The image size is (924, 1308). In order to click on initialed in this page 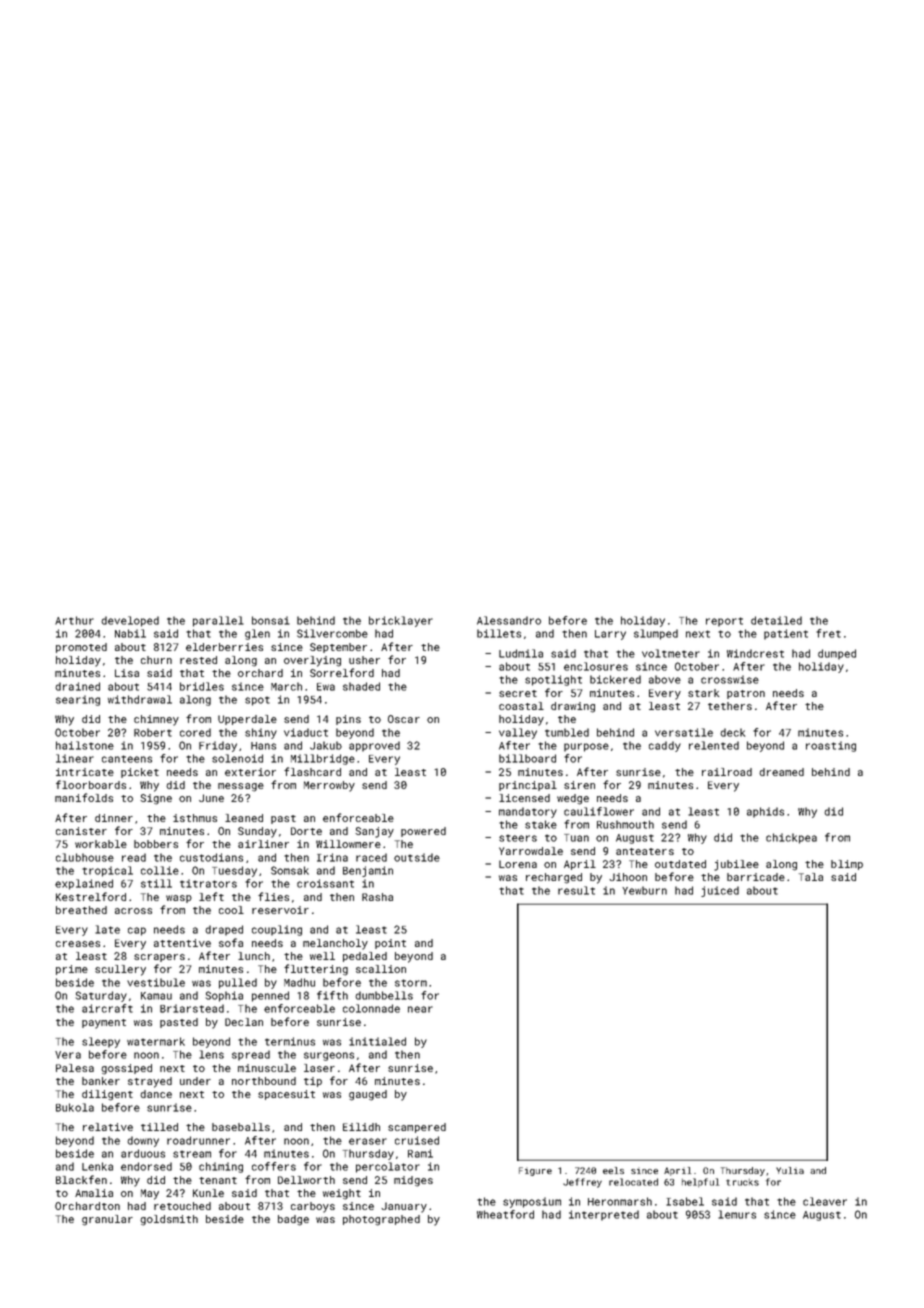, I will do `click(377, 1041)`.
